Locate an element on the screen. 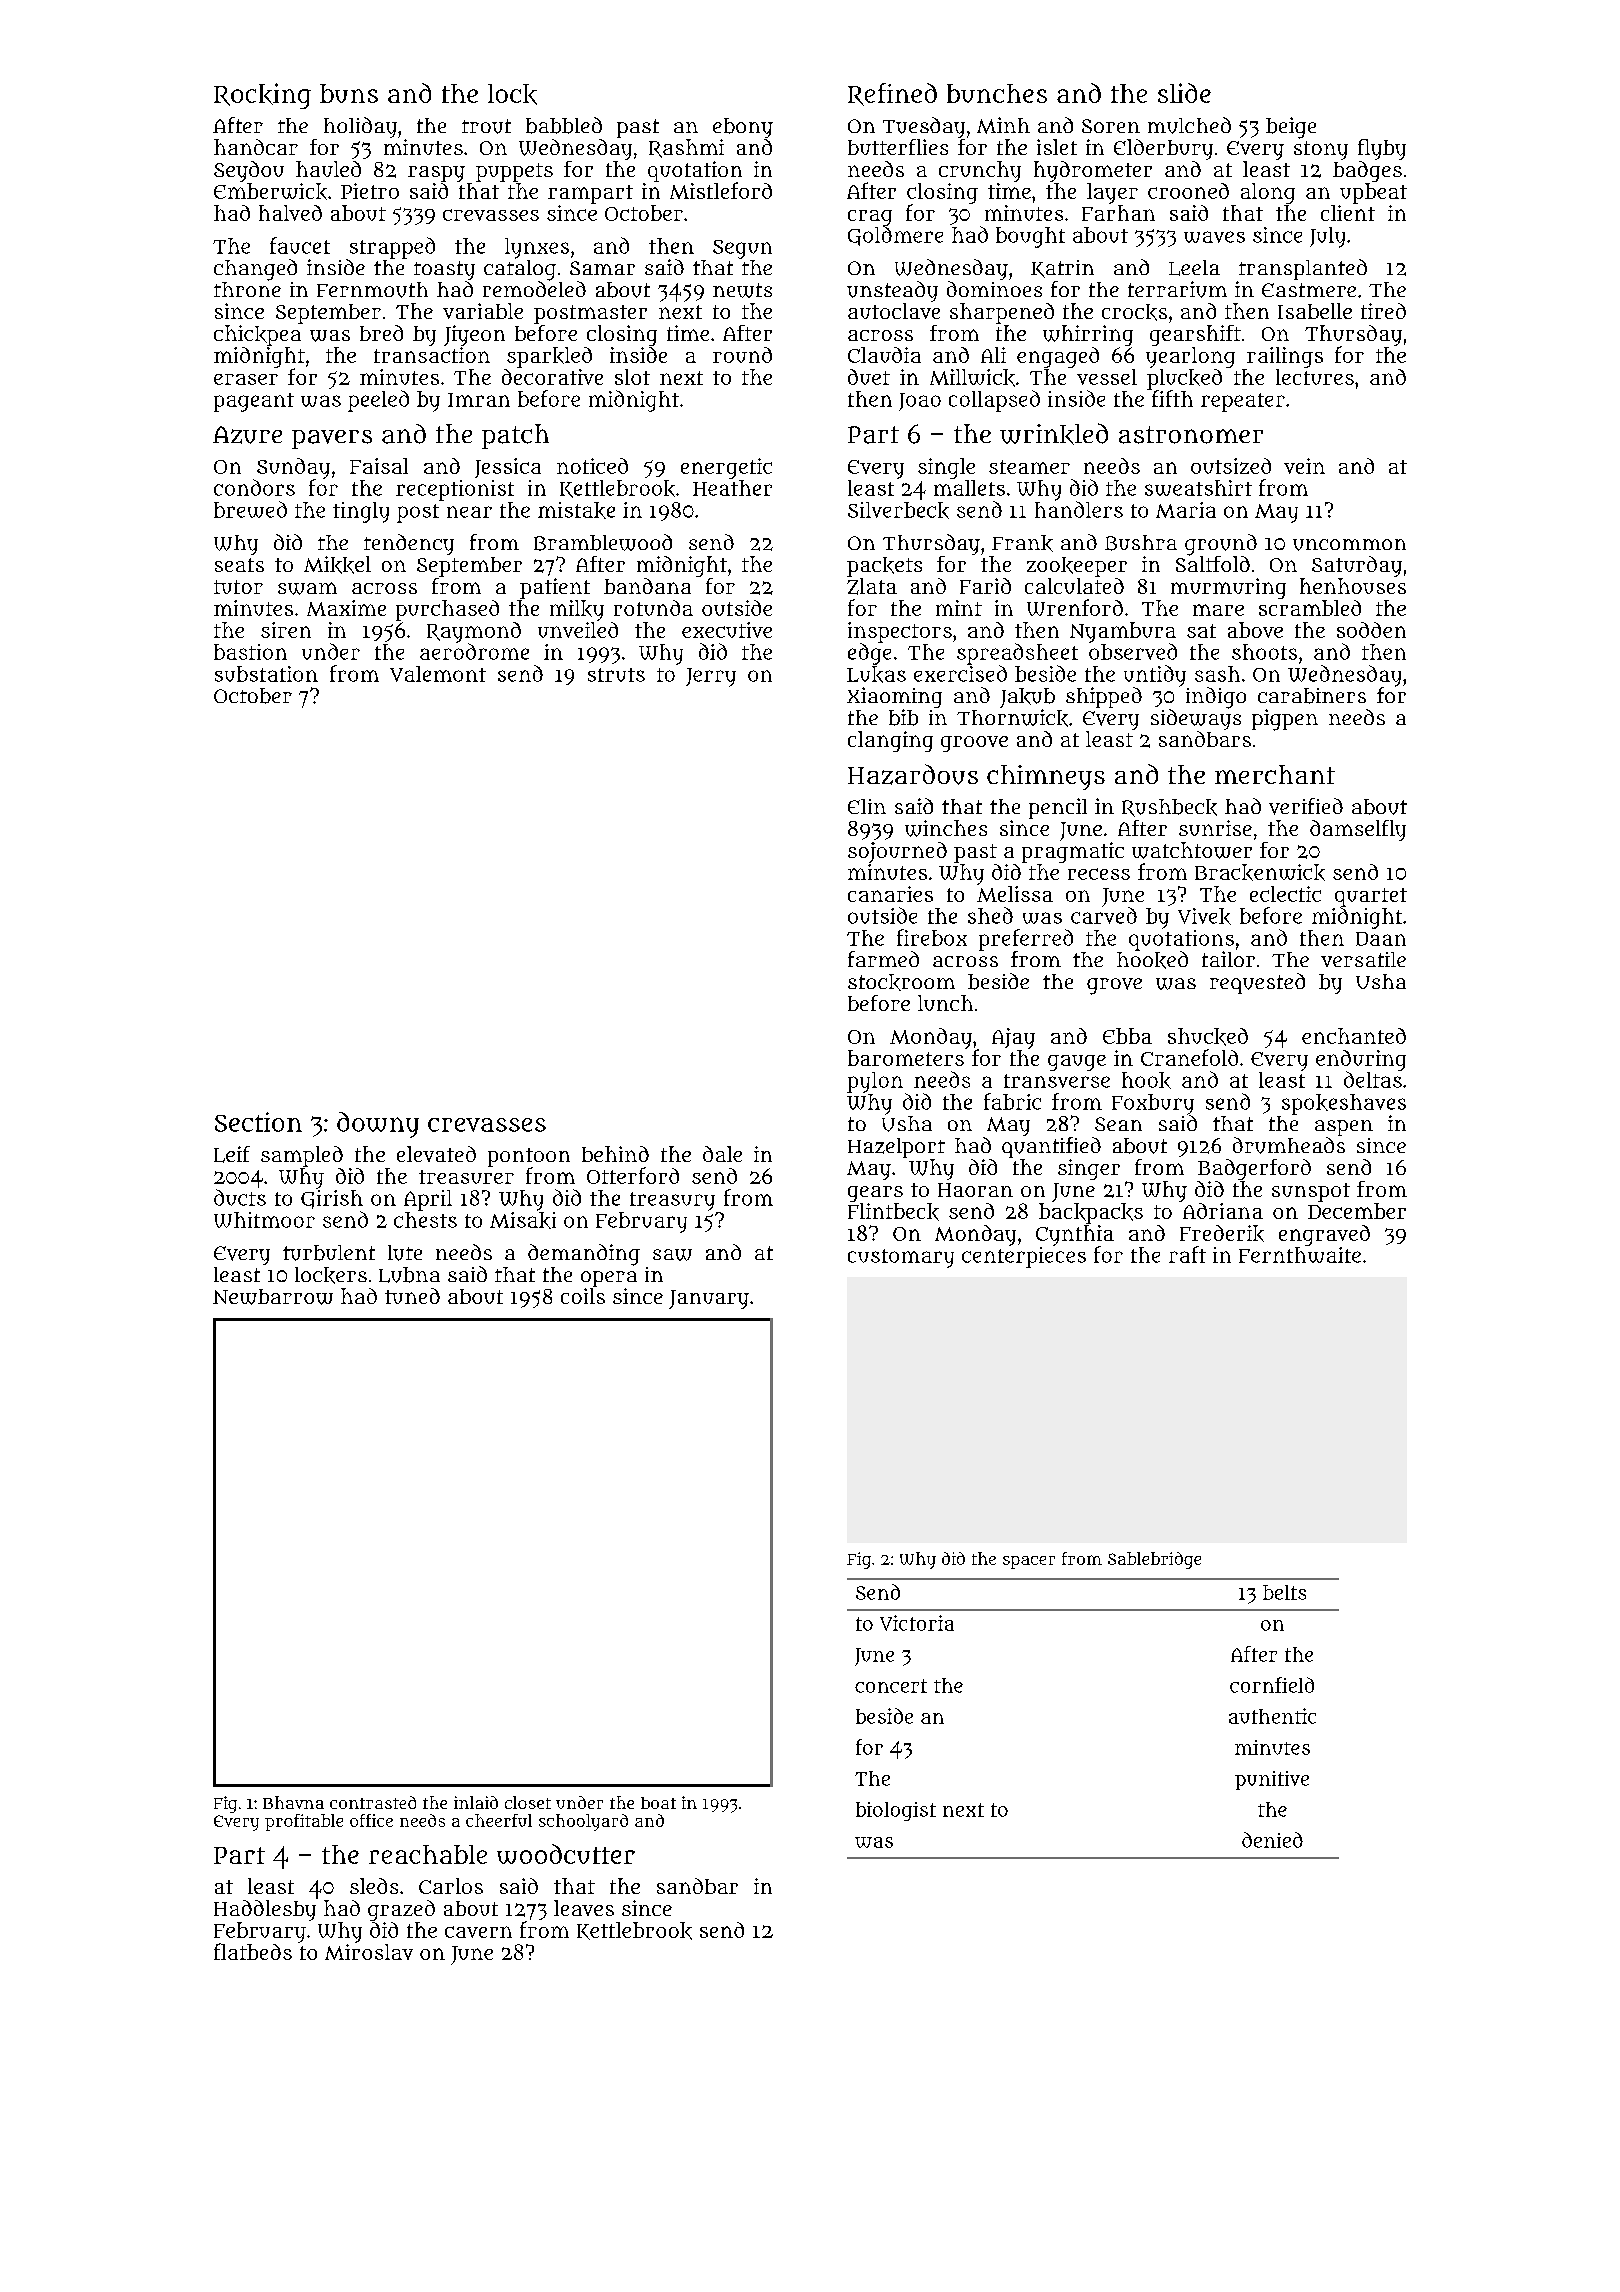 This screenshot has width=1620, height=2292. butterflies is located at coordinates (898, 147).
